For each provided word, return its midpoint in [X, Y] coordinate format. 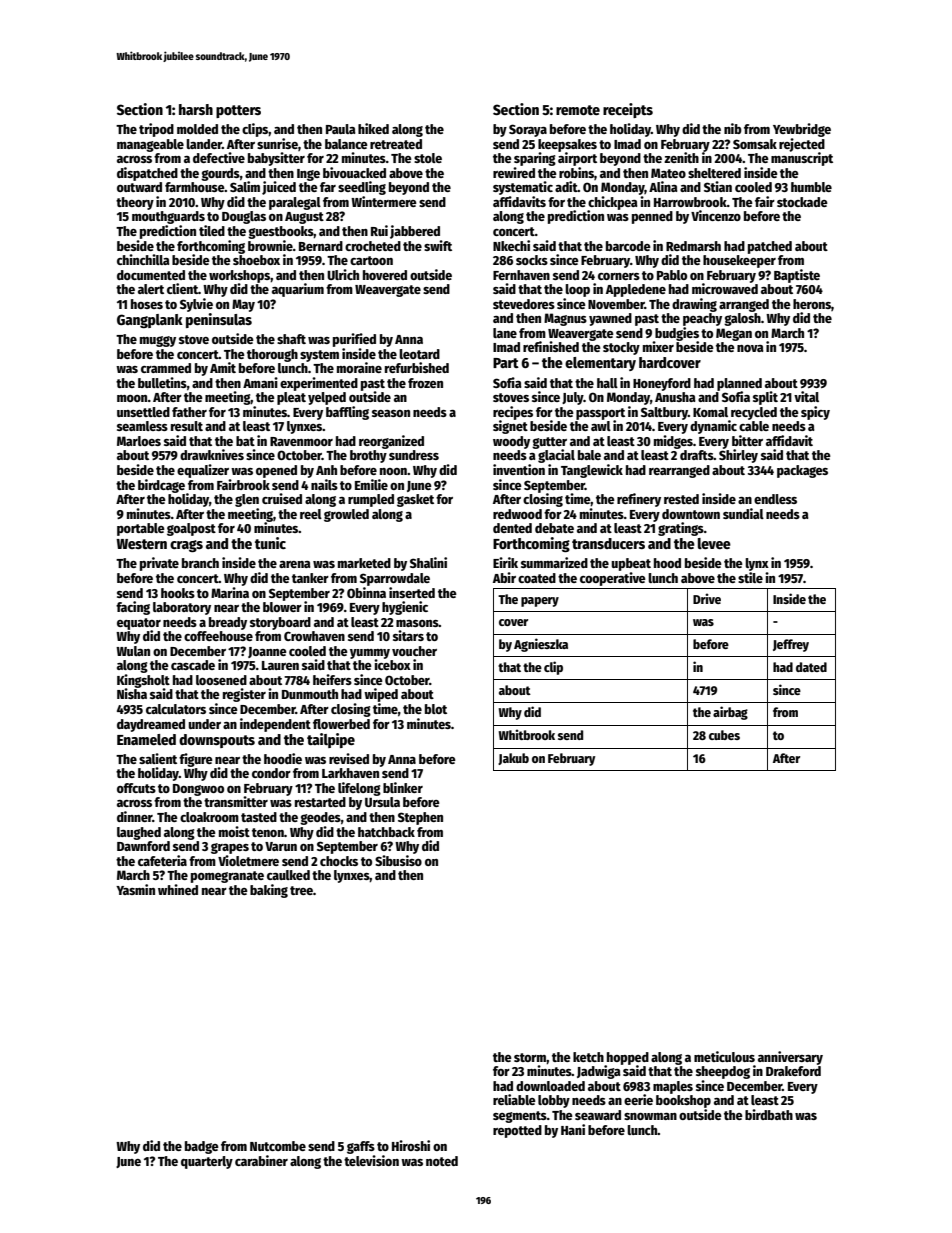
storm [530, 1057]
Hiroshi [411, 1145]
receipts [628, 110]
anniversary [790, 1058]
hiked [373, 128]
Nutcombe [278, 1146]
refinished [551, 346]
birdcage [161, 486]
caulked [288, 875]
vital [806, 396]
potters [238, 111]
